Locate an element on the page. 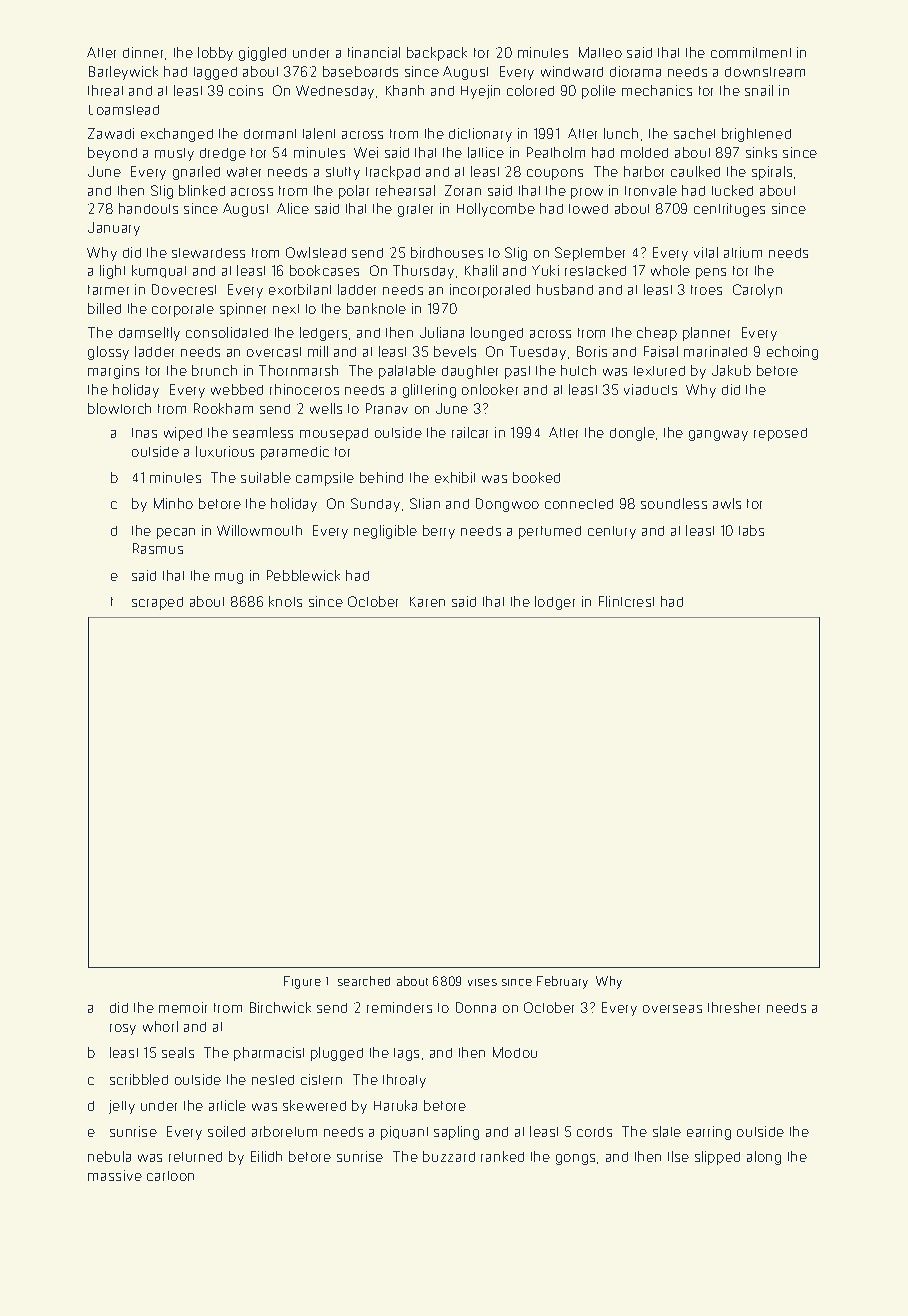 This document has width=908, height=1316. Karen is located at coordinates (427, 602).
